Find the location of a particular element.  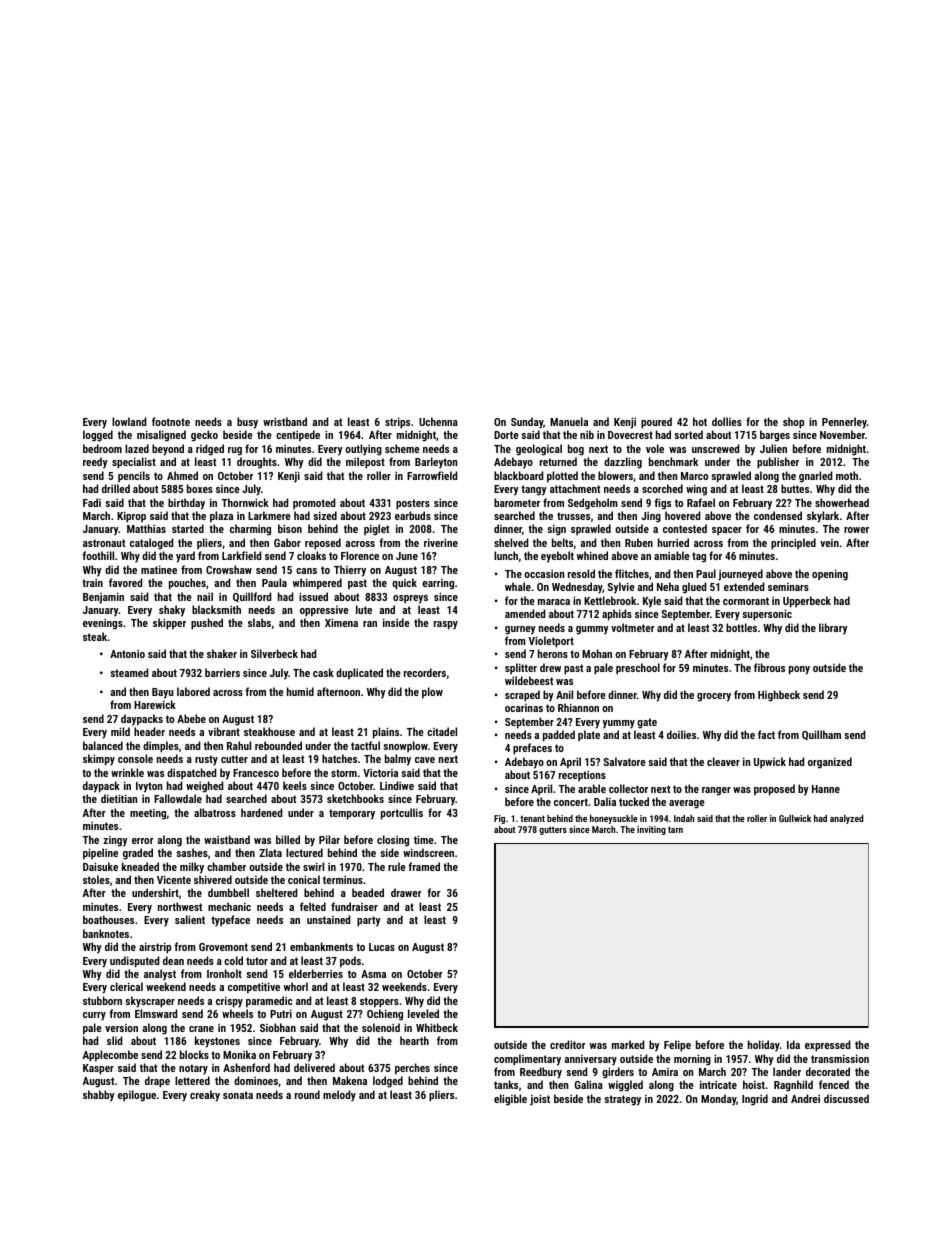

June is located at coordinates (407, 556).
